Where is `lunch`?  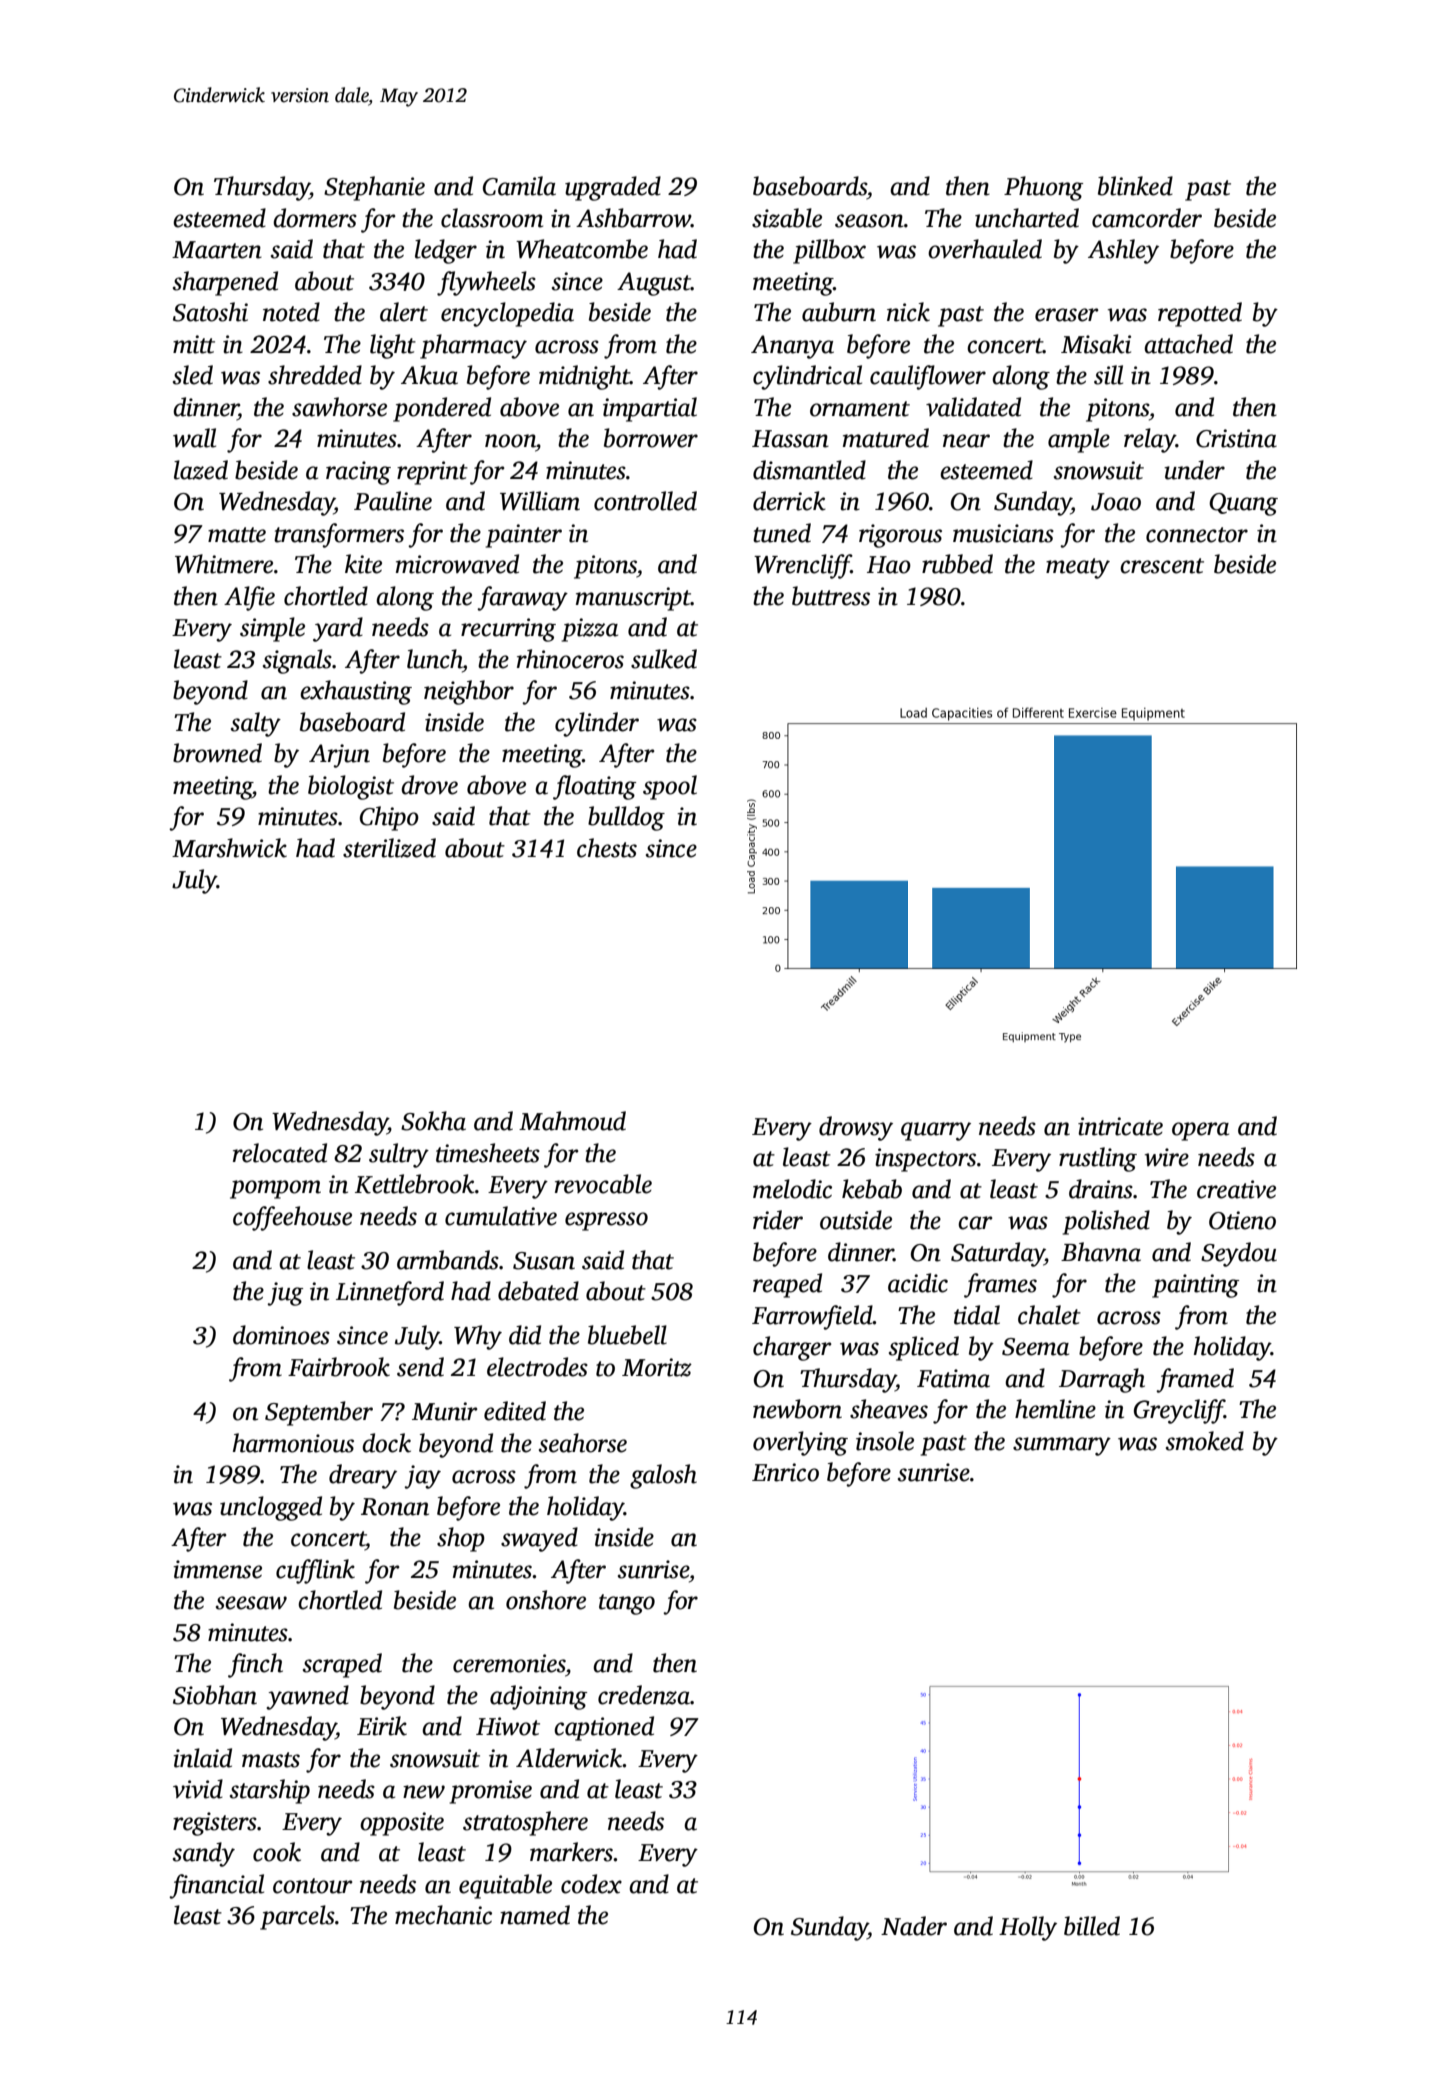 lunch is located at coordinates (435, 659).
